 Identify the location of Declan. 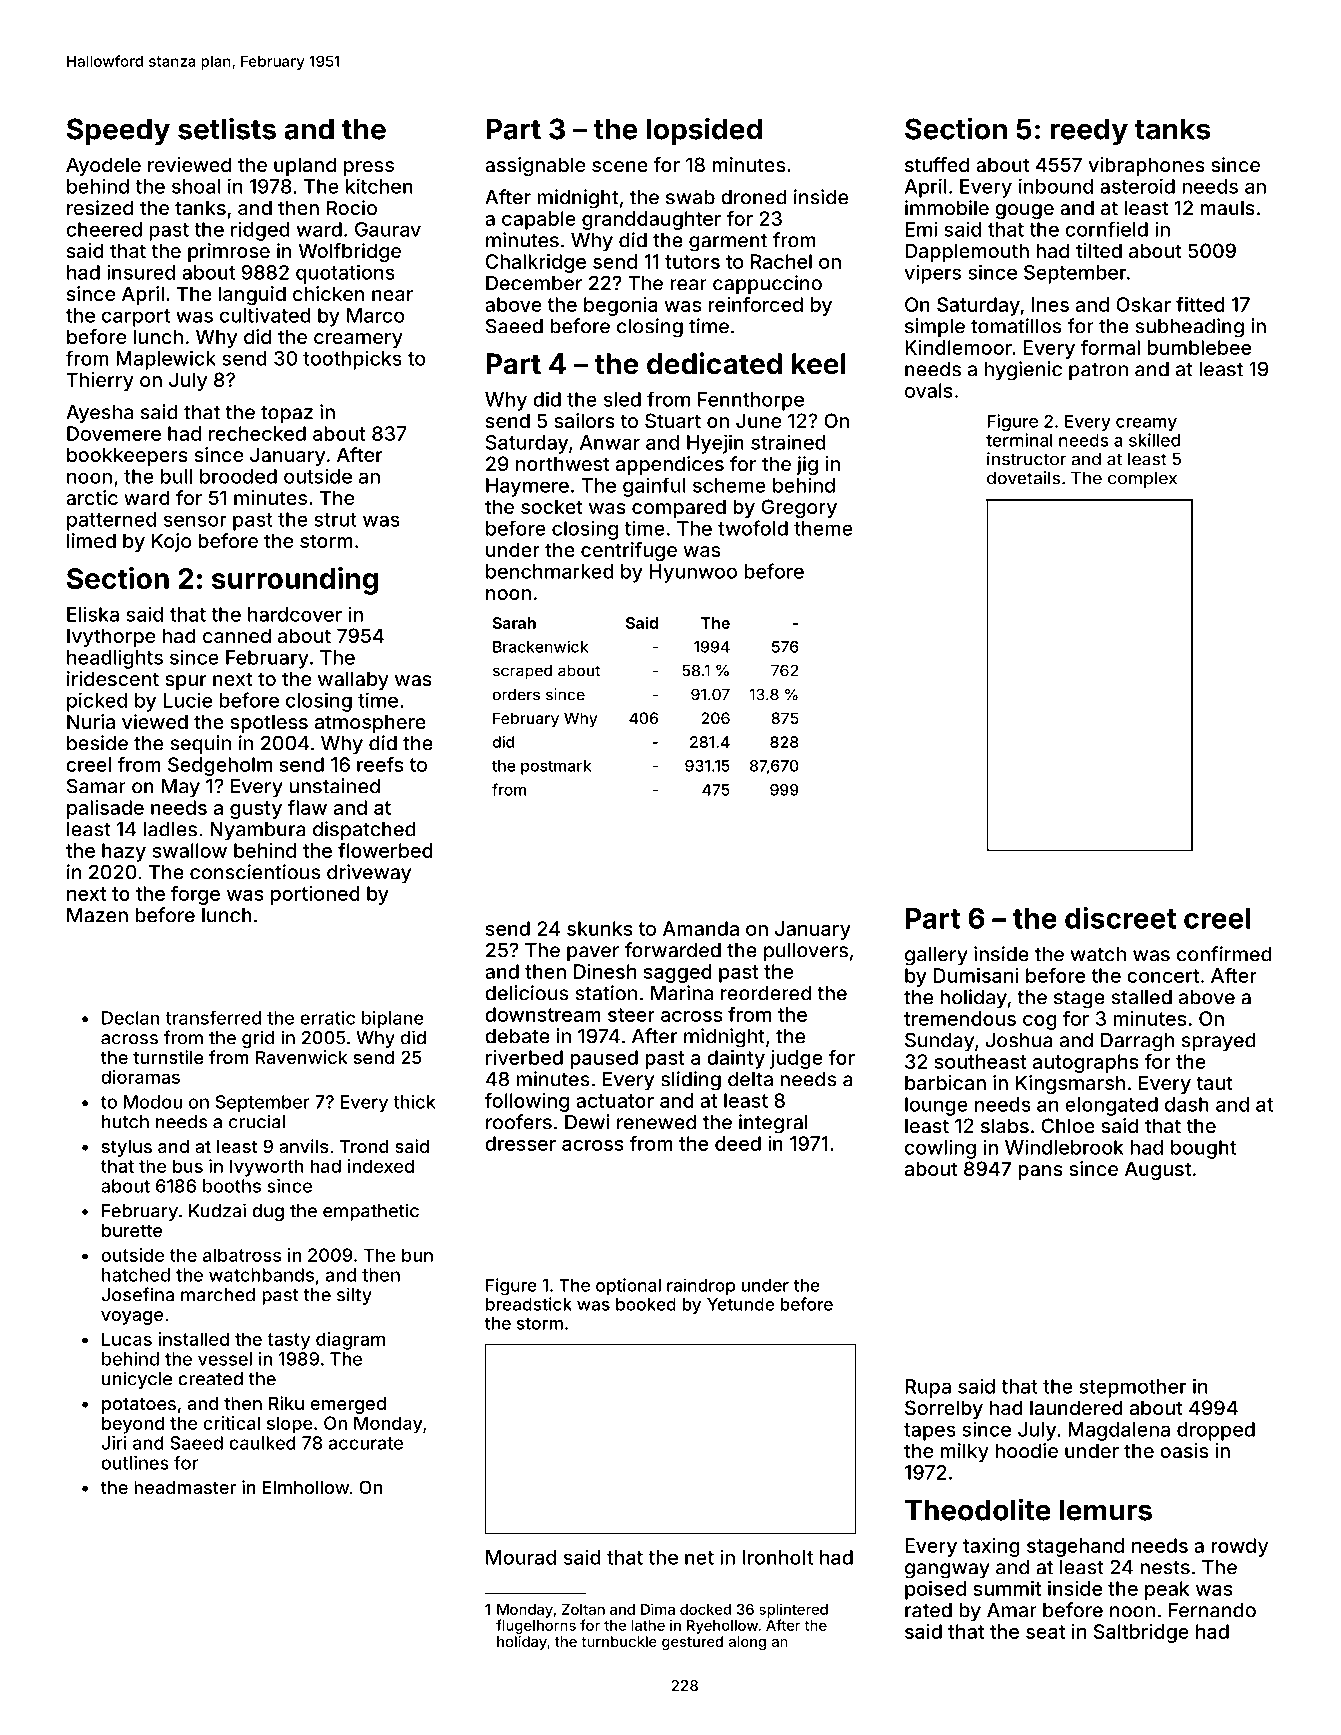
(131, 1018).
